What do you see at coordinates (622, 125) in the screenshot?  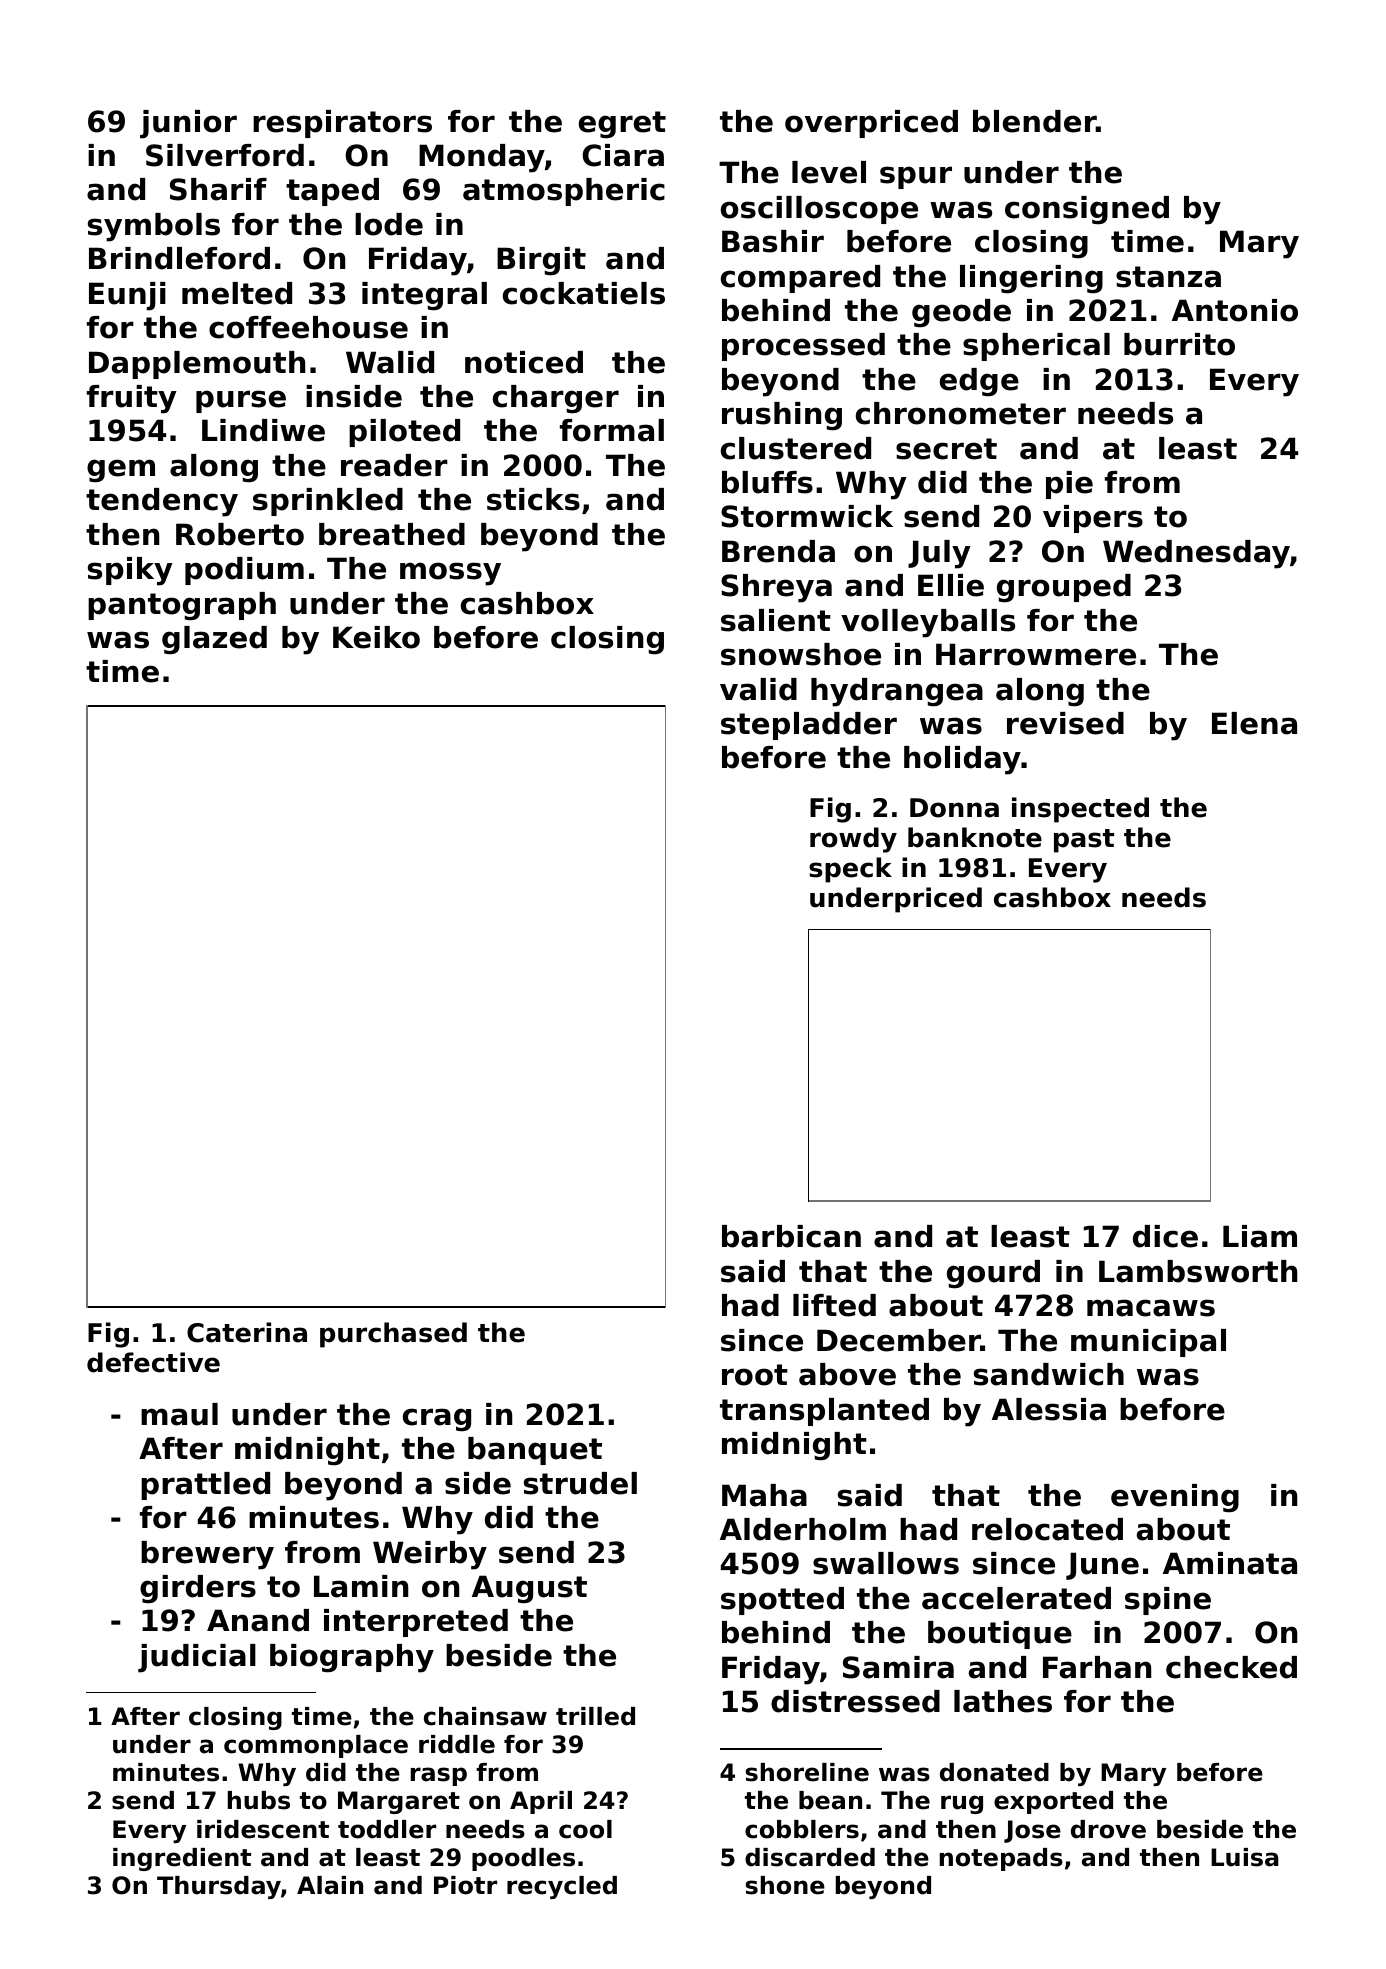 I see `egret` at bounding box center [622, 125].
